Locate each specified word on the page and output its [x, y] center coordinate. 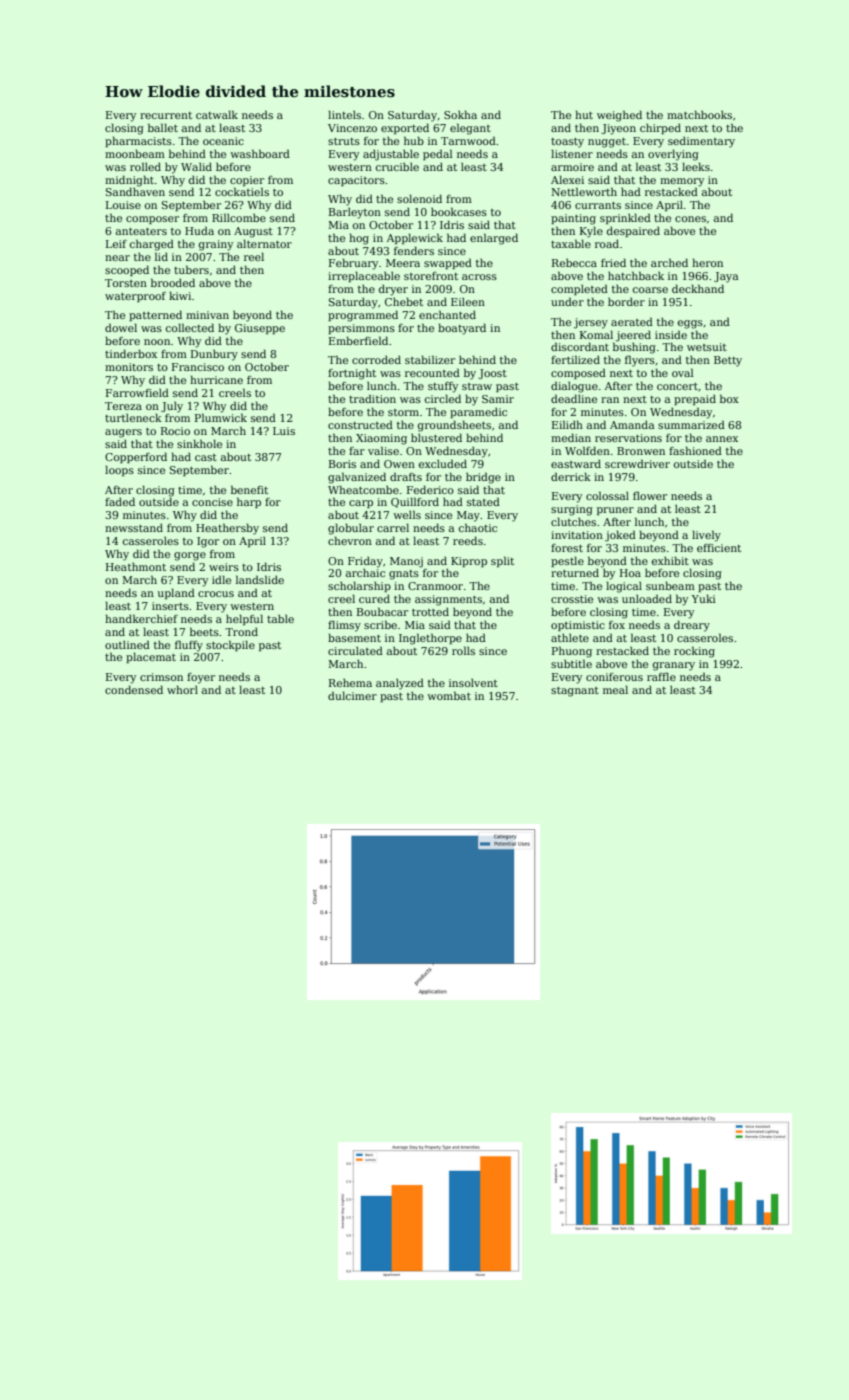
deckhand [698, 288]
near [117, 258]
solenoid [419, 198]
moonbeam [135, 153]
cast [206, 457]
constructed [360, 424]
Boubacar [382, 611]
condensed [134, 689]
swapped [448, 263]
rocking [694, 652]
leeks [696, 166]
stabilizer [430, 359]
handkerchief [141, 618]
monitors [129, 367]
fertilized [575, 359]
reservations [628, 438]
